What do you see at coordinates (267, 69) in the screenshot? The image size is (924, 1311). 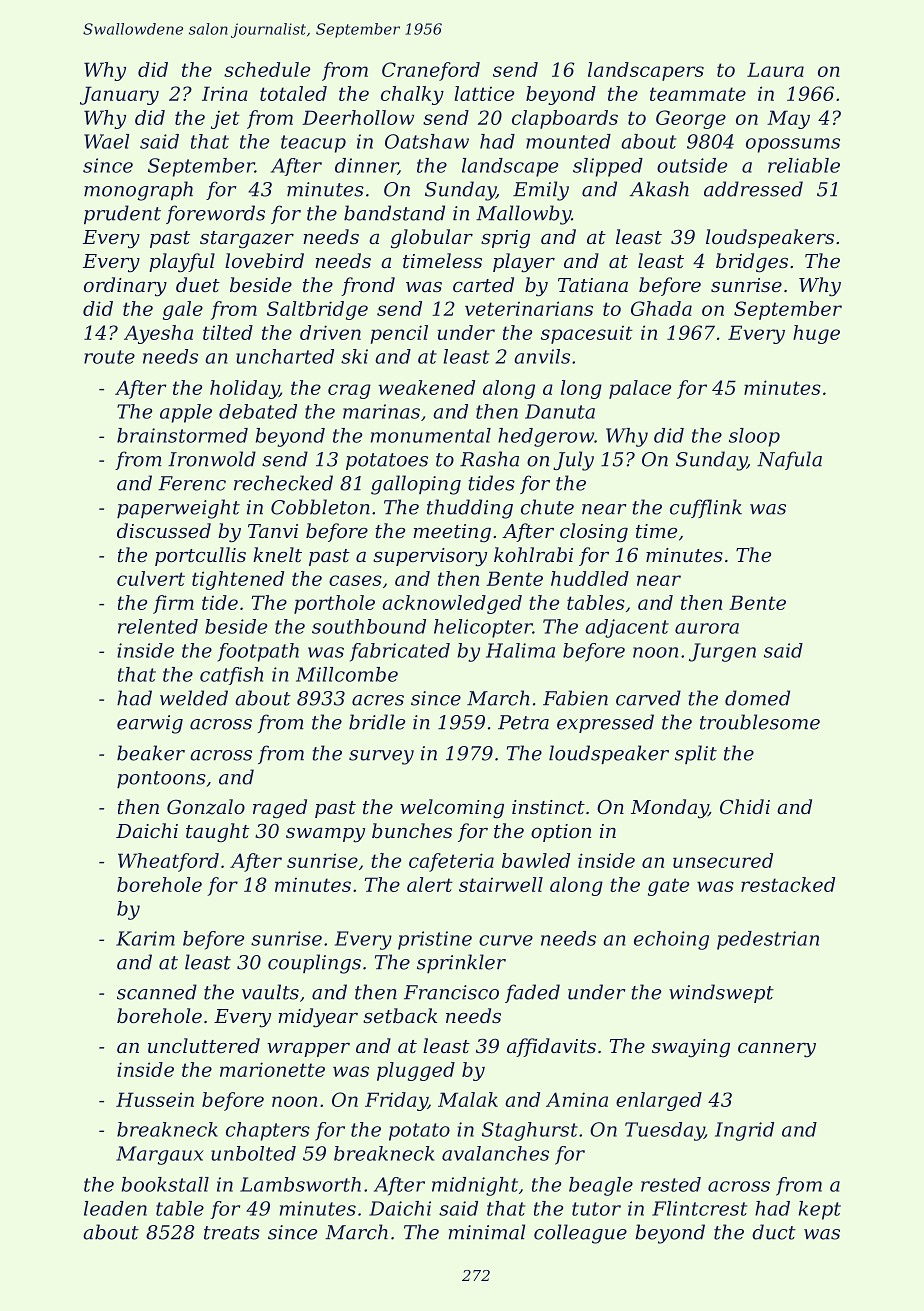 I see `schedule` at bounding box center [267, 69].
